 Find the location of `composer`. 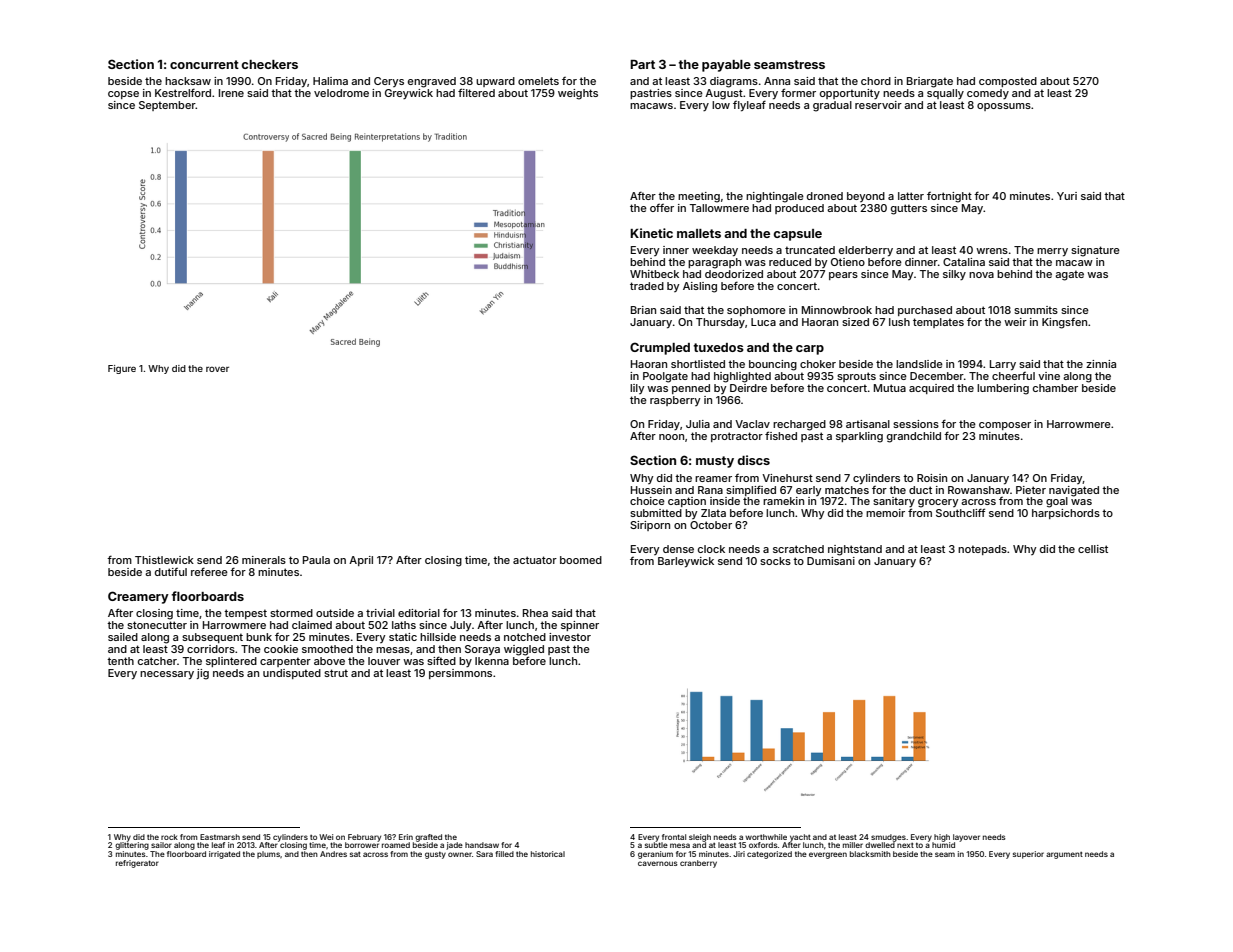

composer is located at coordinates (1005, 426).
